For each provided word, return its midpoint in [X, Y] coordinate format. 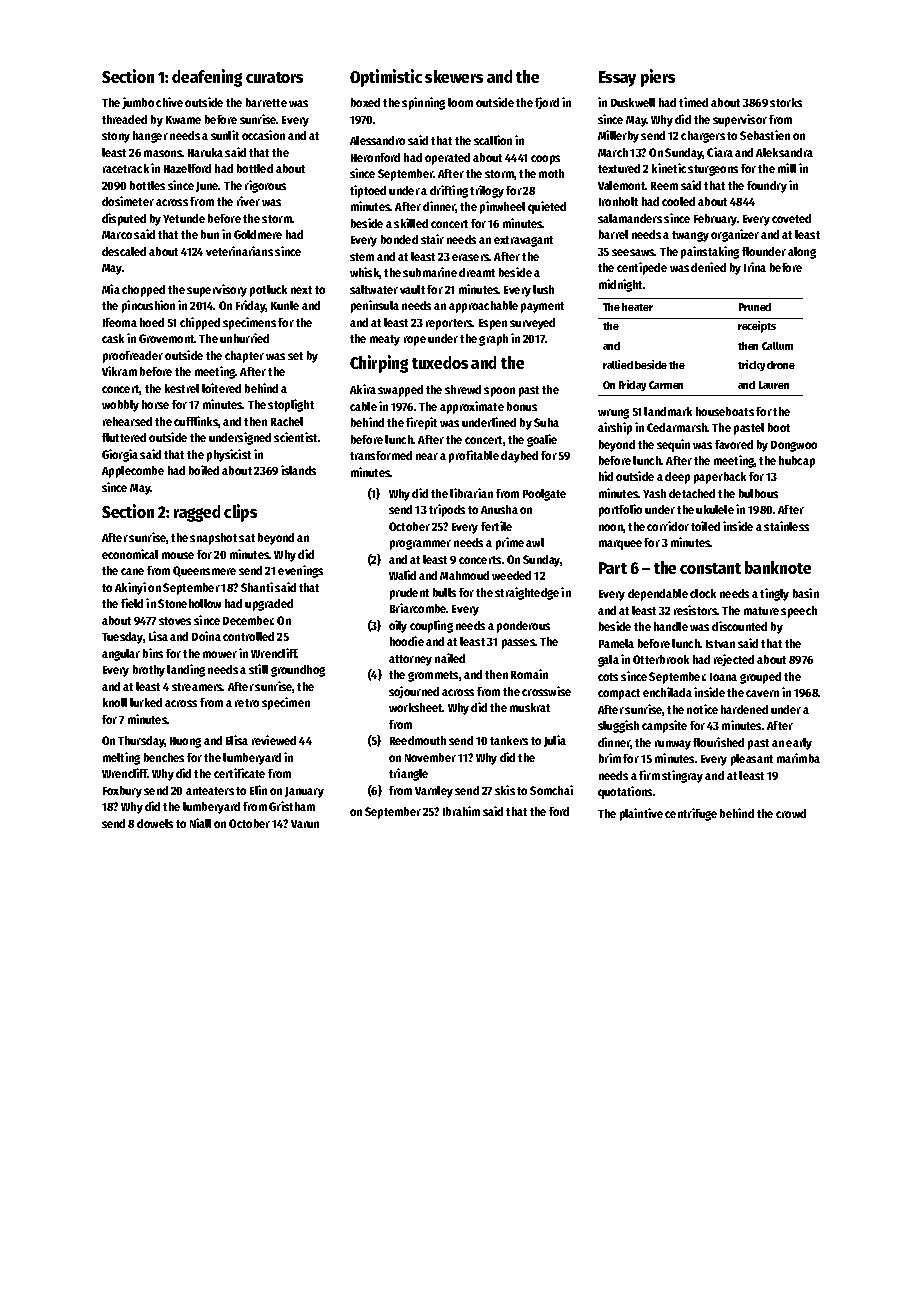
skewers [454, 76]
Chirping [379, 364]
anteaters [210, 791]
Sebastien [765, 135]
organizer [735, 235]
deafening [207, 78]
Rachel [287, 421]
